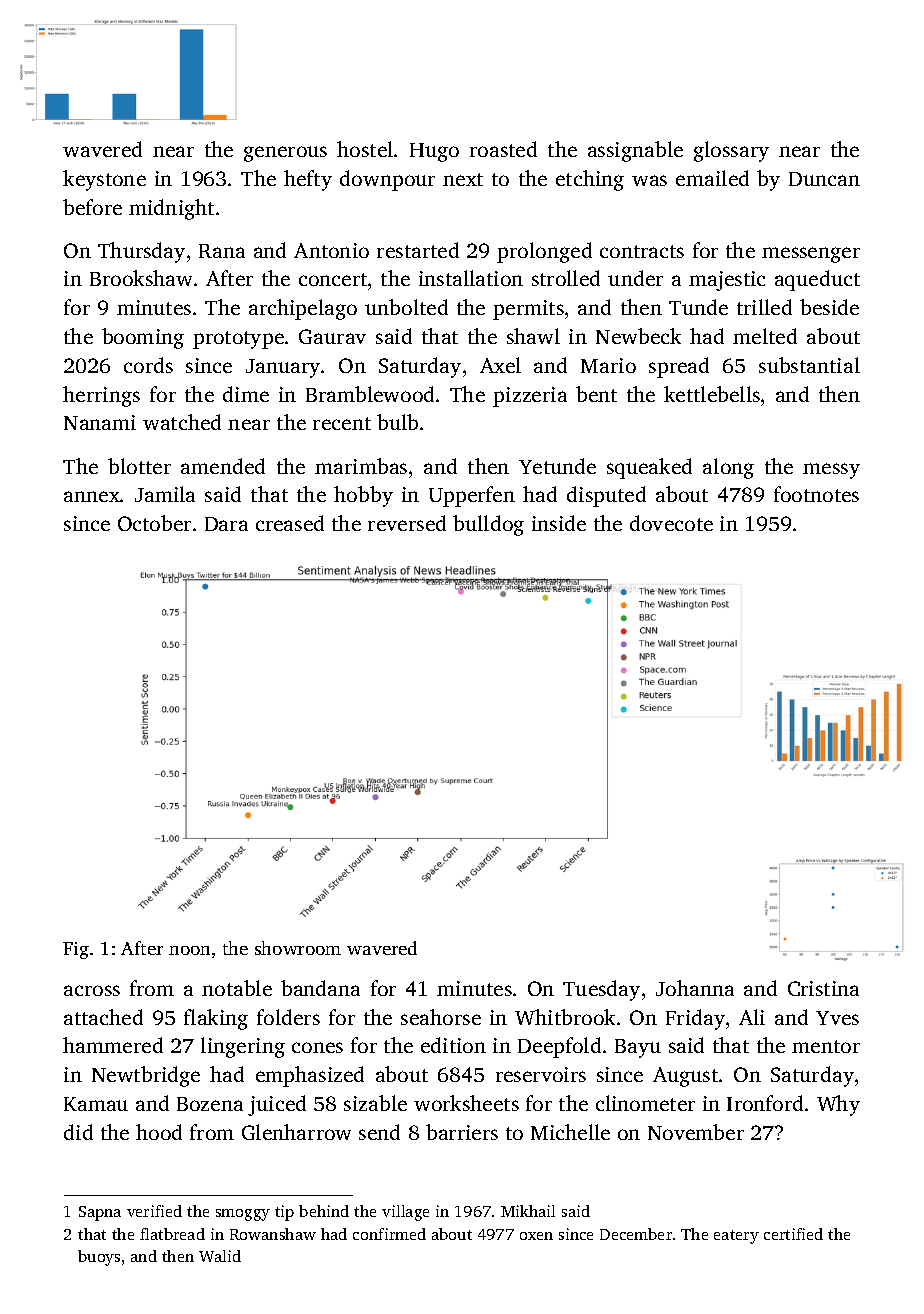 This image has height=1314, width=924. Describe the element at coordinates (92, 990) in the image. I see `across` at that location.
